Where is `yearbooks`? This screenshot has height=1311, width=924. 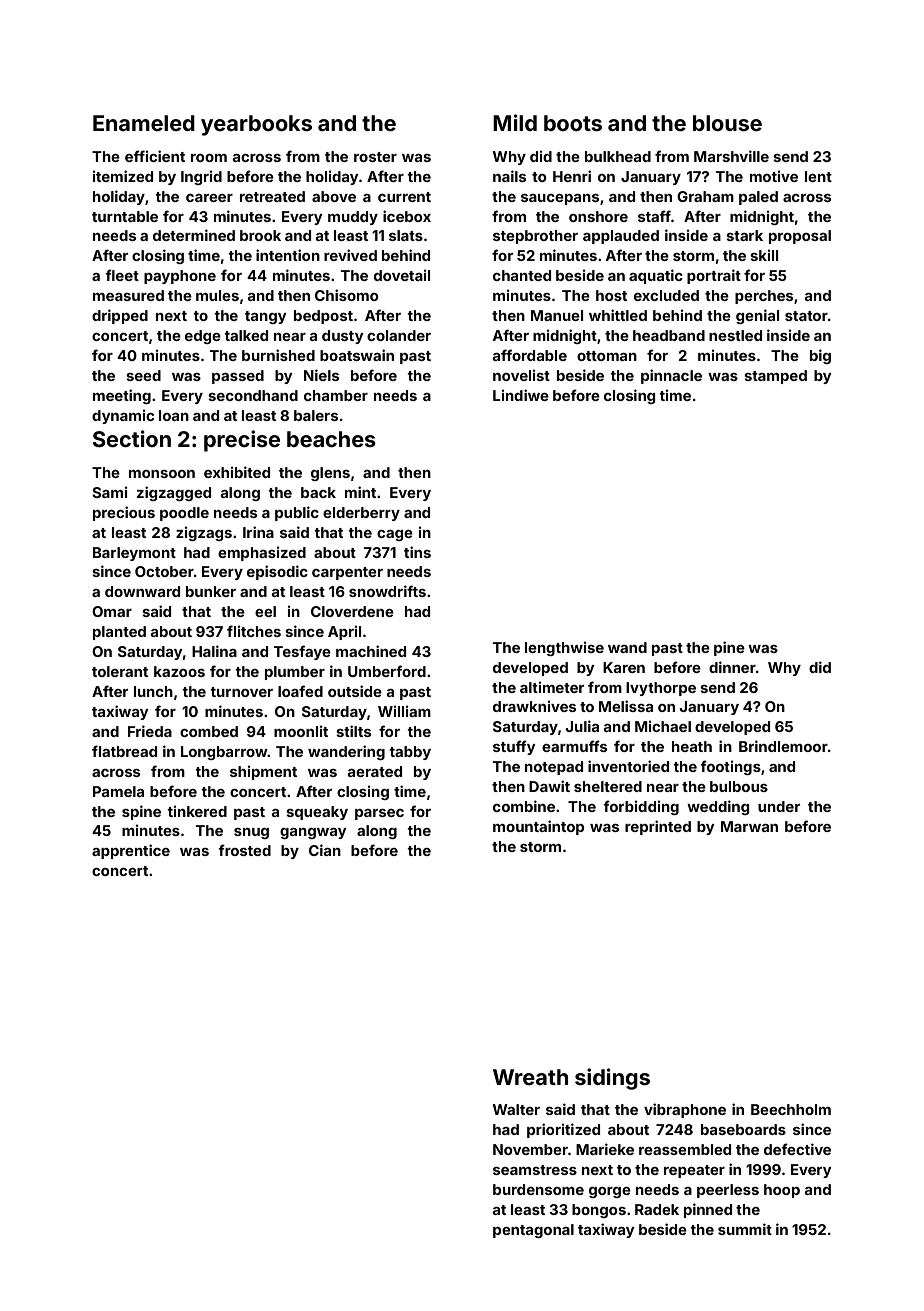 yearbooks is located at coordinates (256, 125).
